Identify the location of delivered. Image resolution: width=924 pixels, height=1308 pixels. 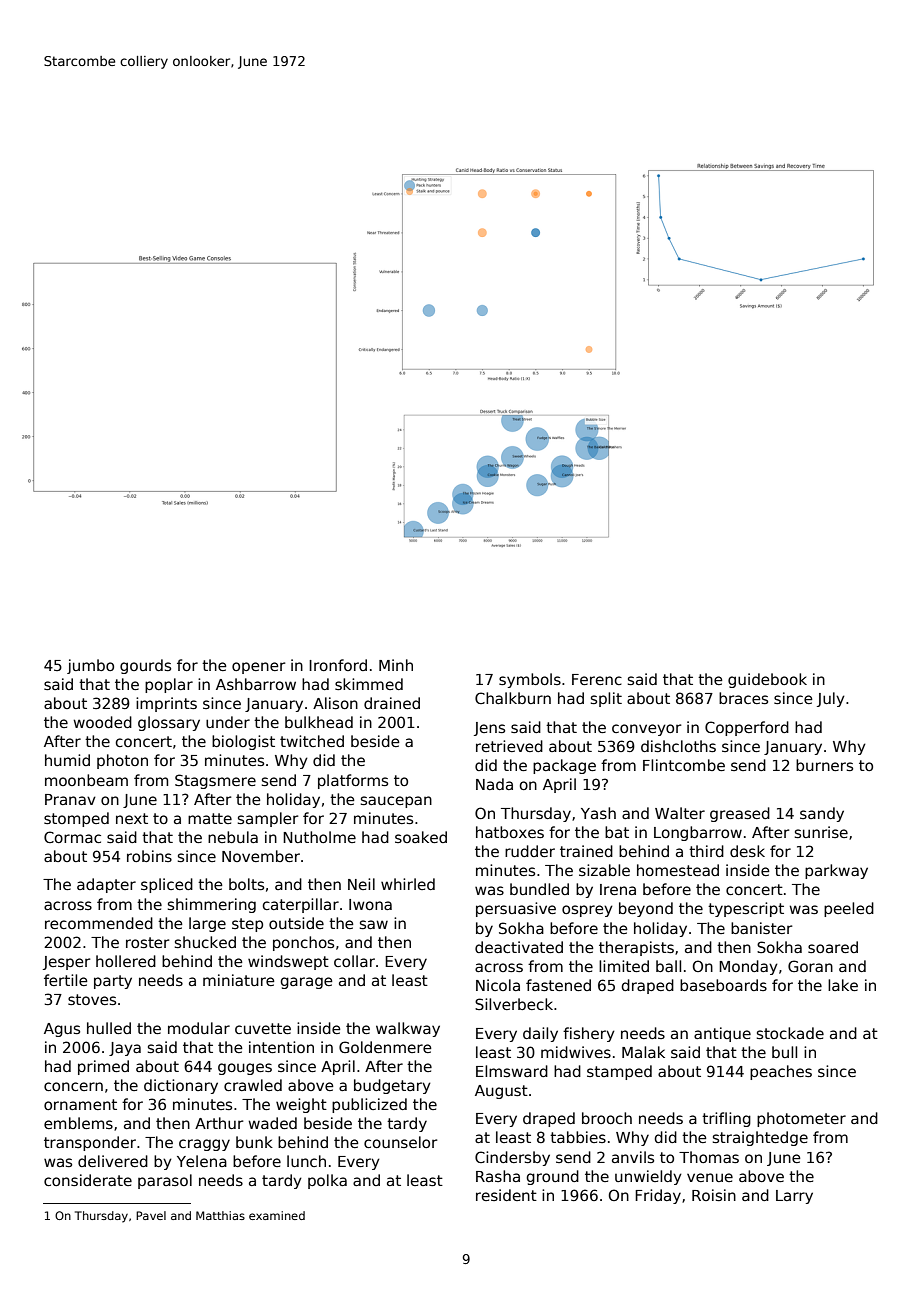
(113, 1161).
